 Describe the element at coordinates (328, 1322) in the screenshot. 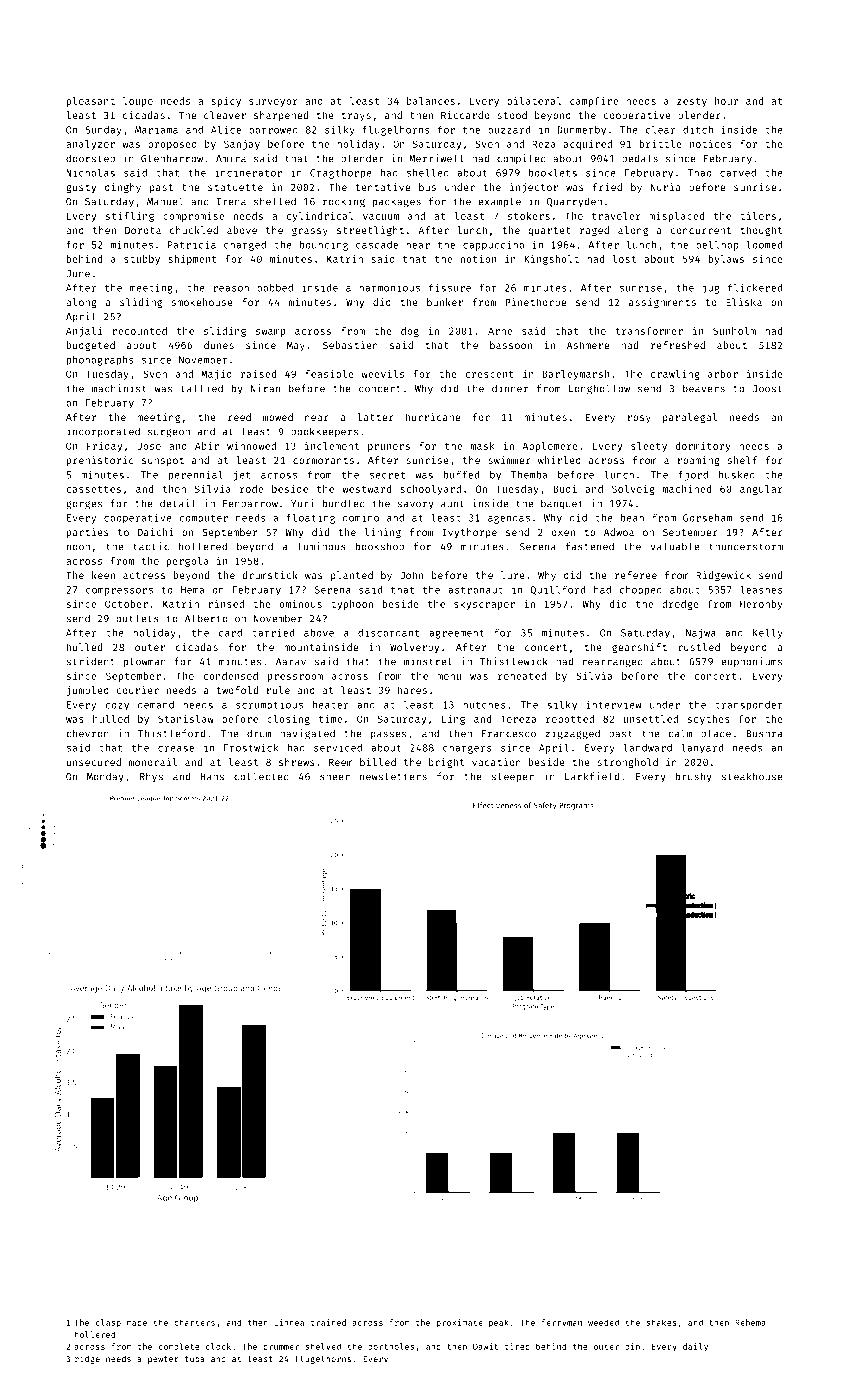

I see `trained` at that location.
